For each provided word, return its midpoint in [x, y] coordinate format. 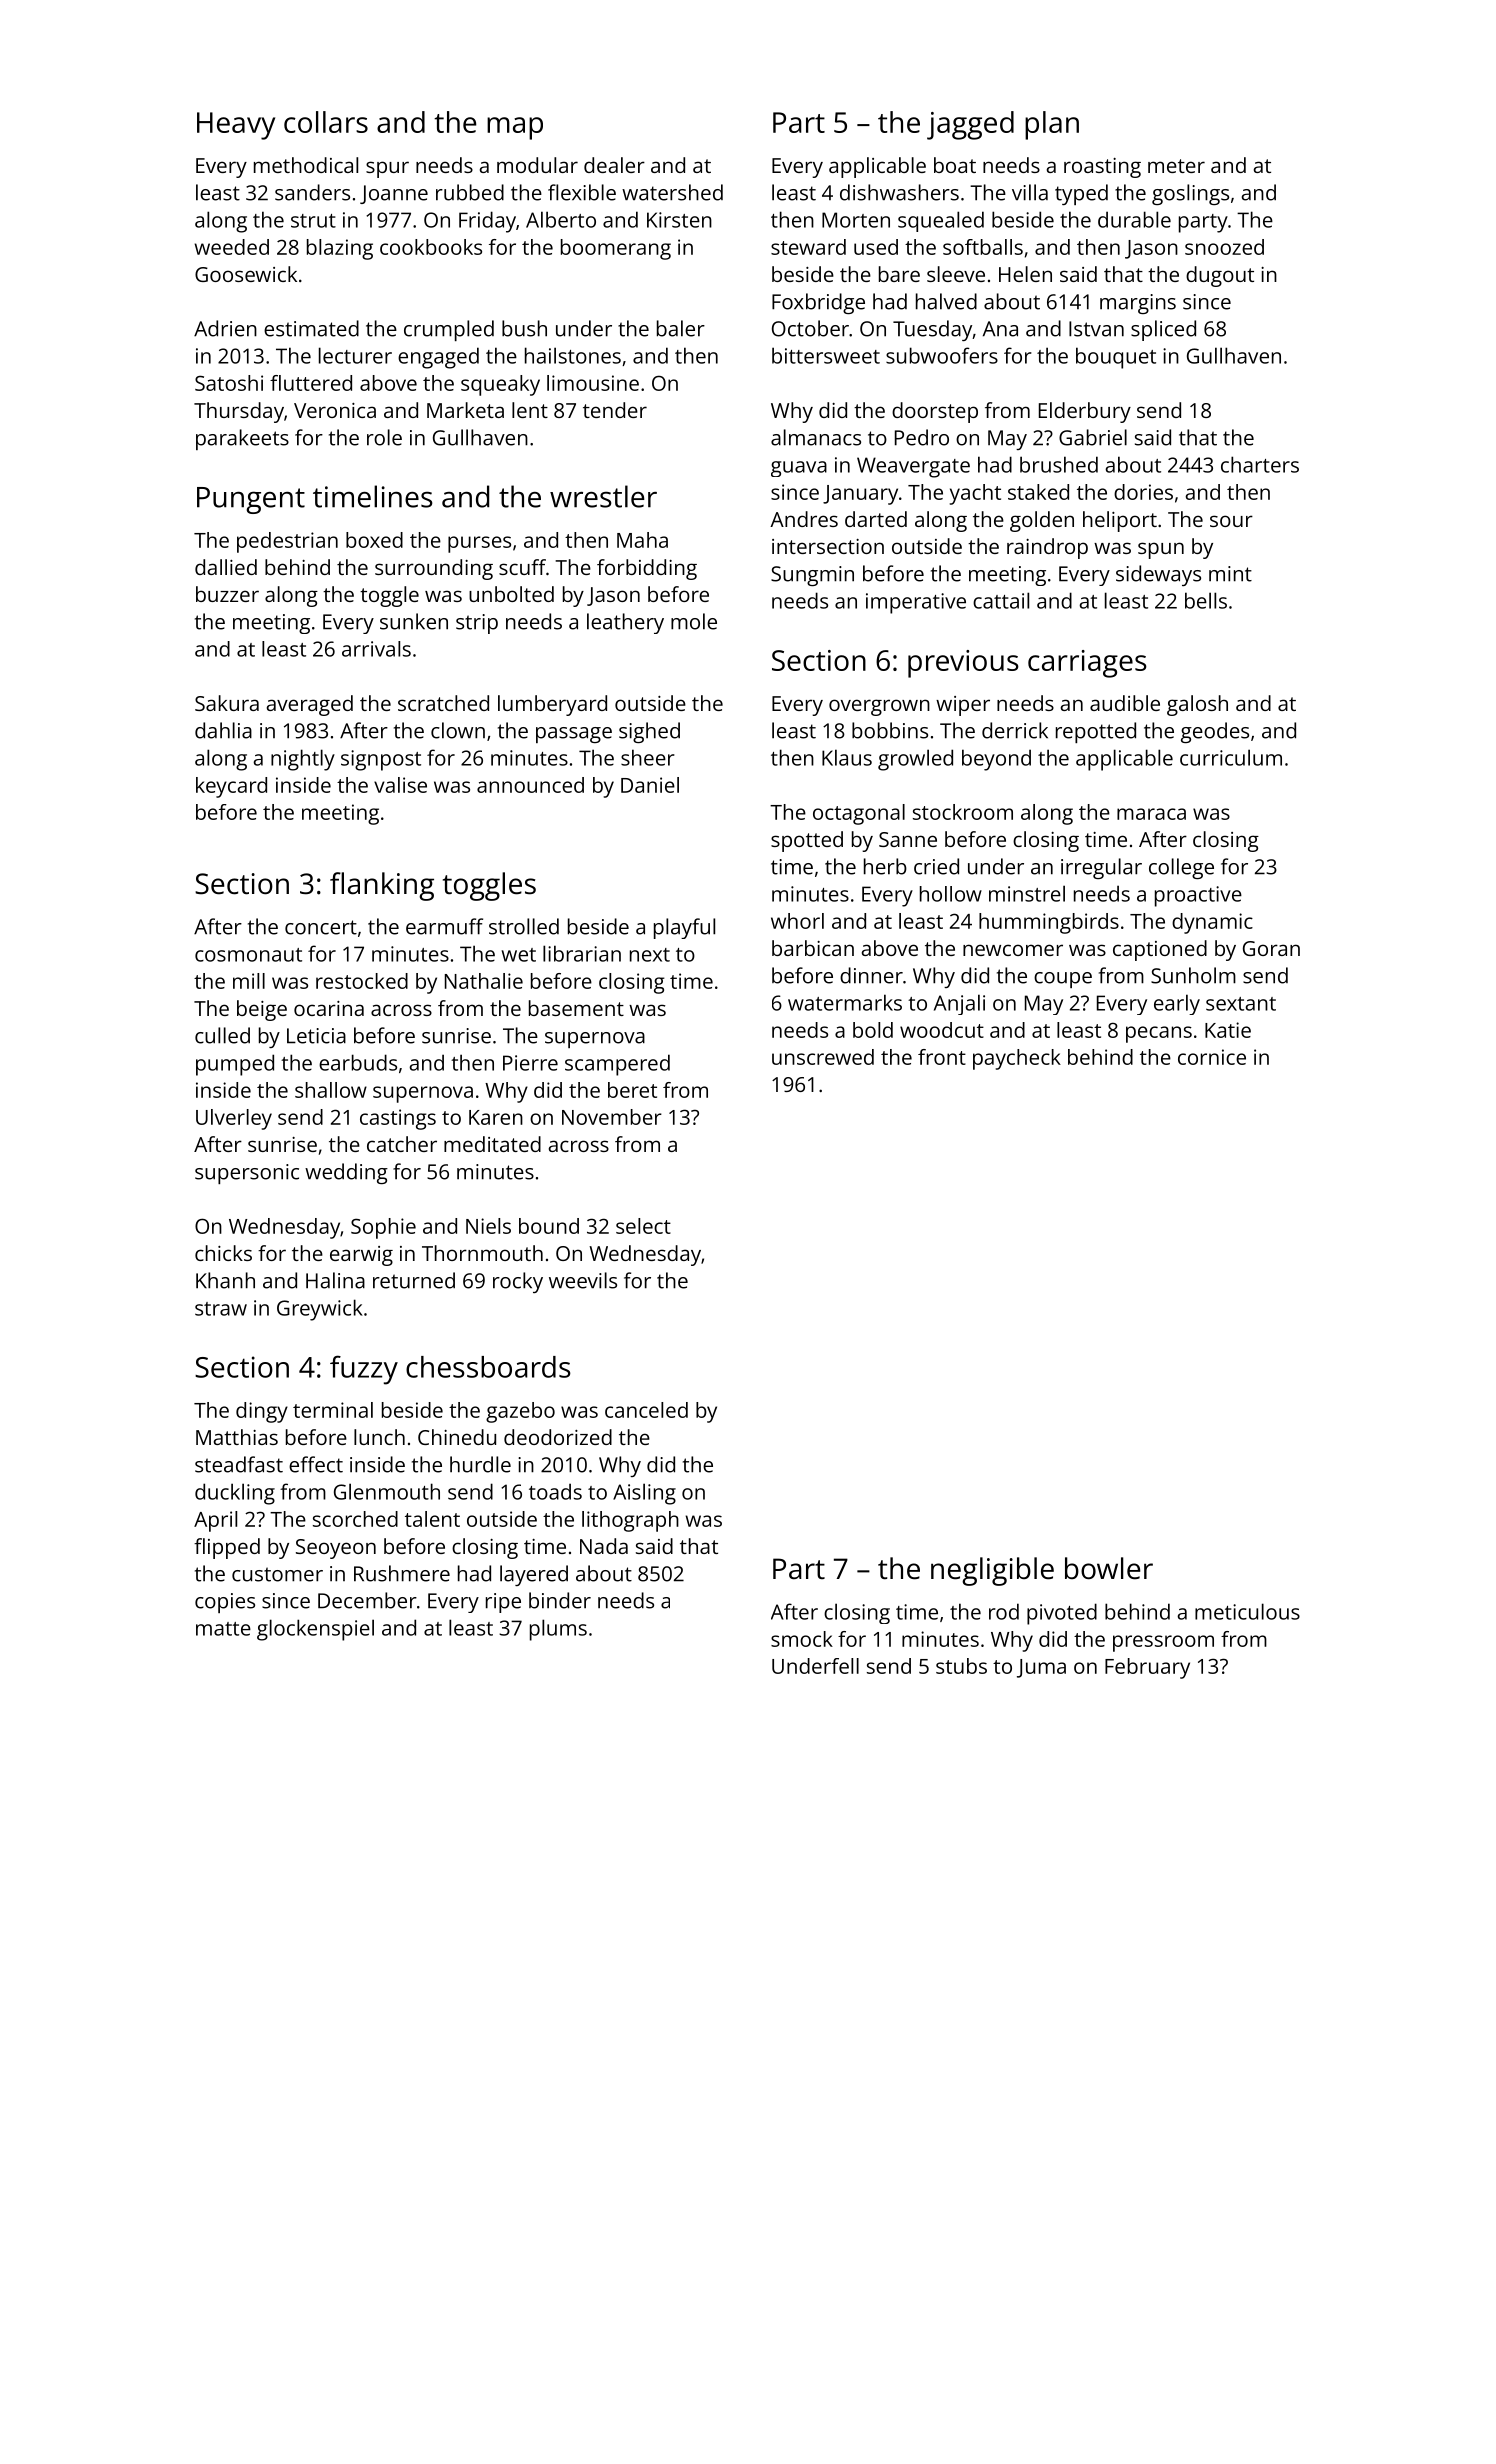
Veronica [335, 410]
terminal [333, 1410]
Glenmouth [387, 1491]
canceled [646, 1410]
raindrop [1047, 548]
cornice [1212, 1057]
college [1181, 868]
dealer [614, 165]
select [643, 1226]
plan [1052, 125]
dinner [871, 975]
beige [262, 1010]
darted [876, 519]
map [515, 128]
